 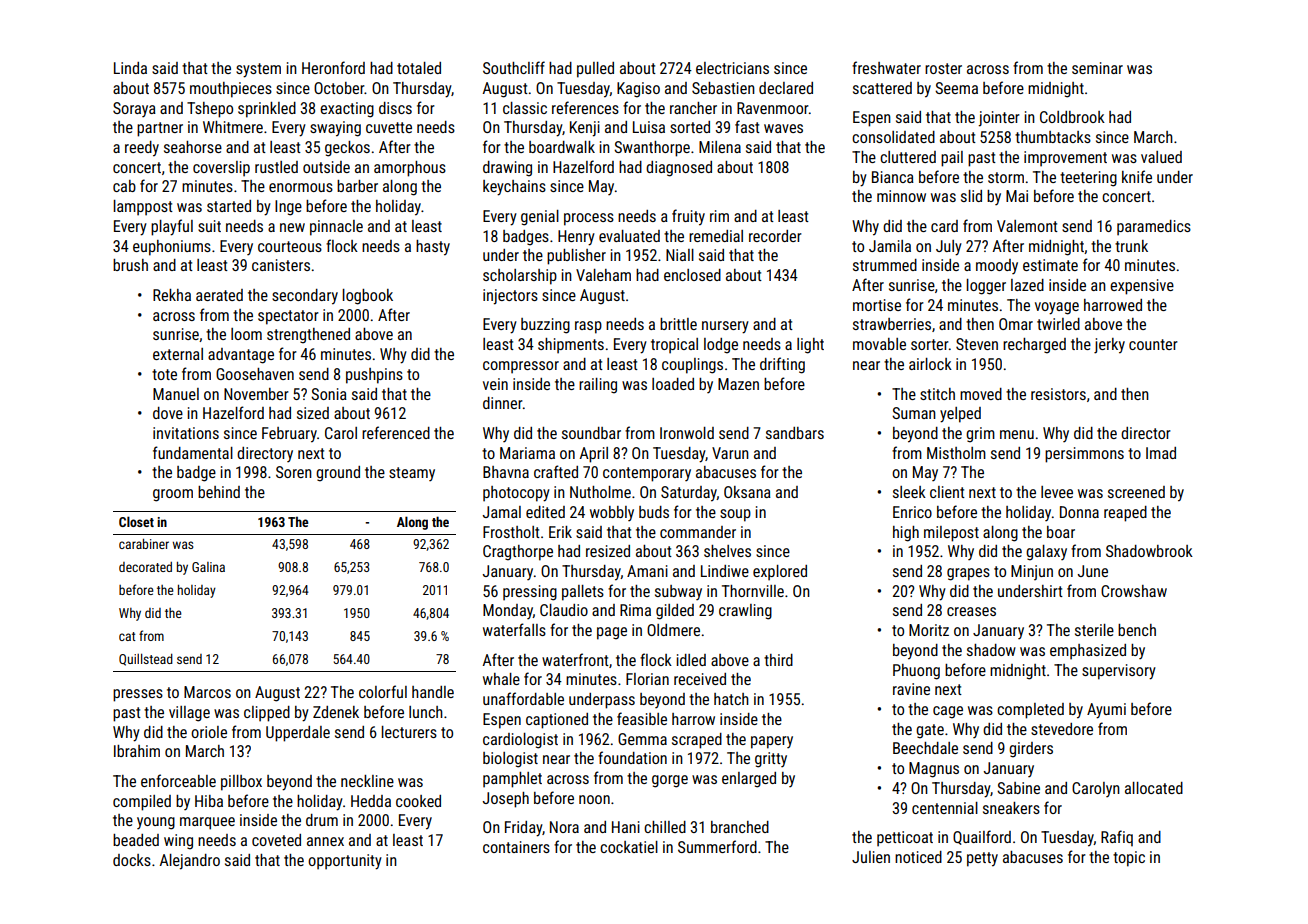 What do you see at coordinates (629, 847) in the screenshot?
I see `cockatiel` at bounding box center [629, 847].
